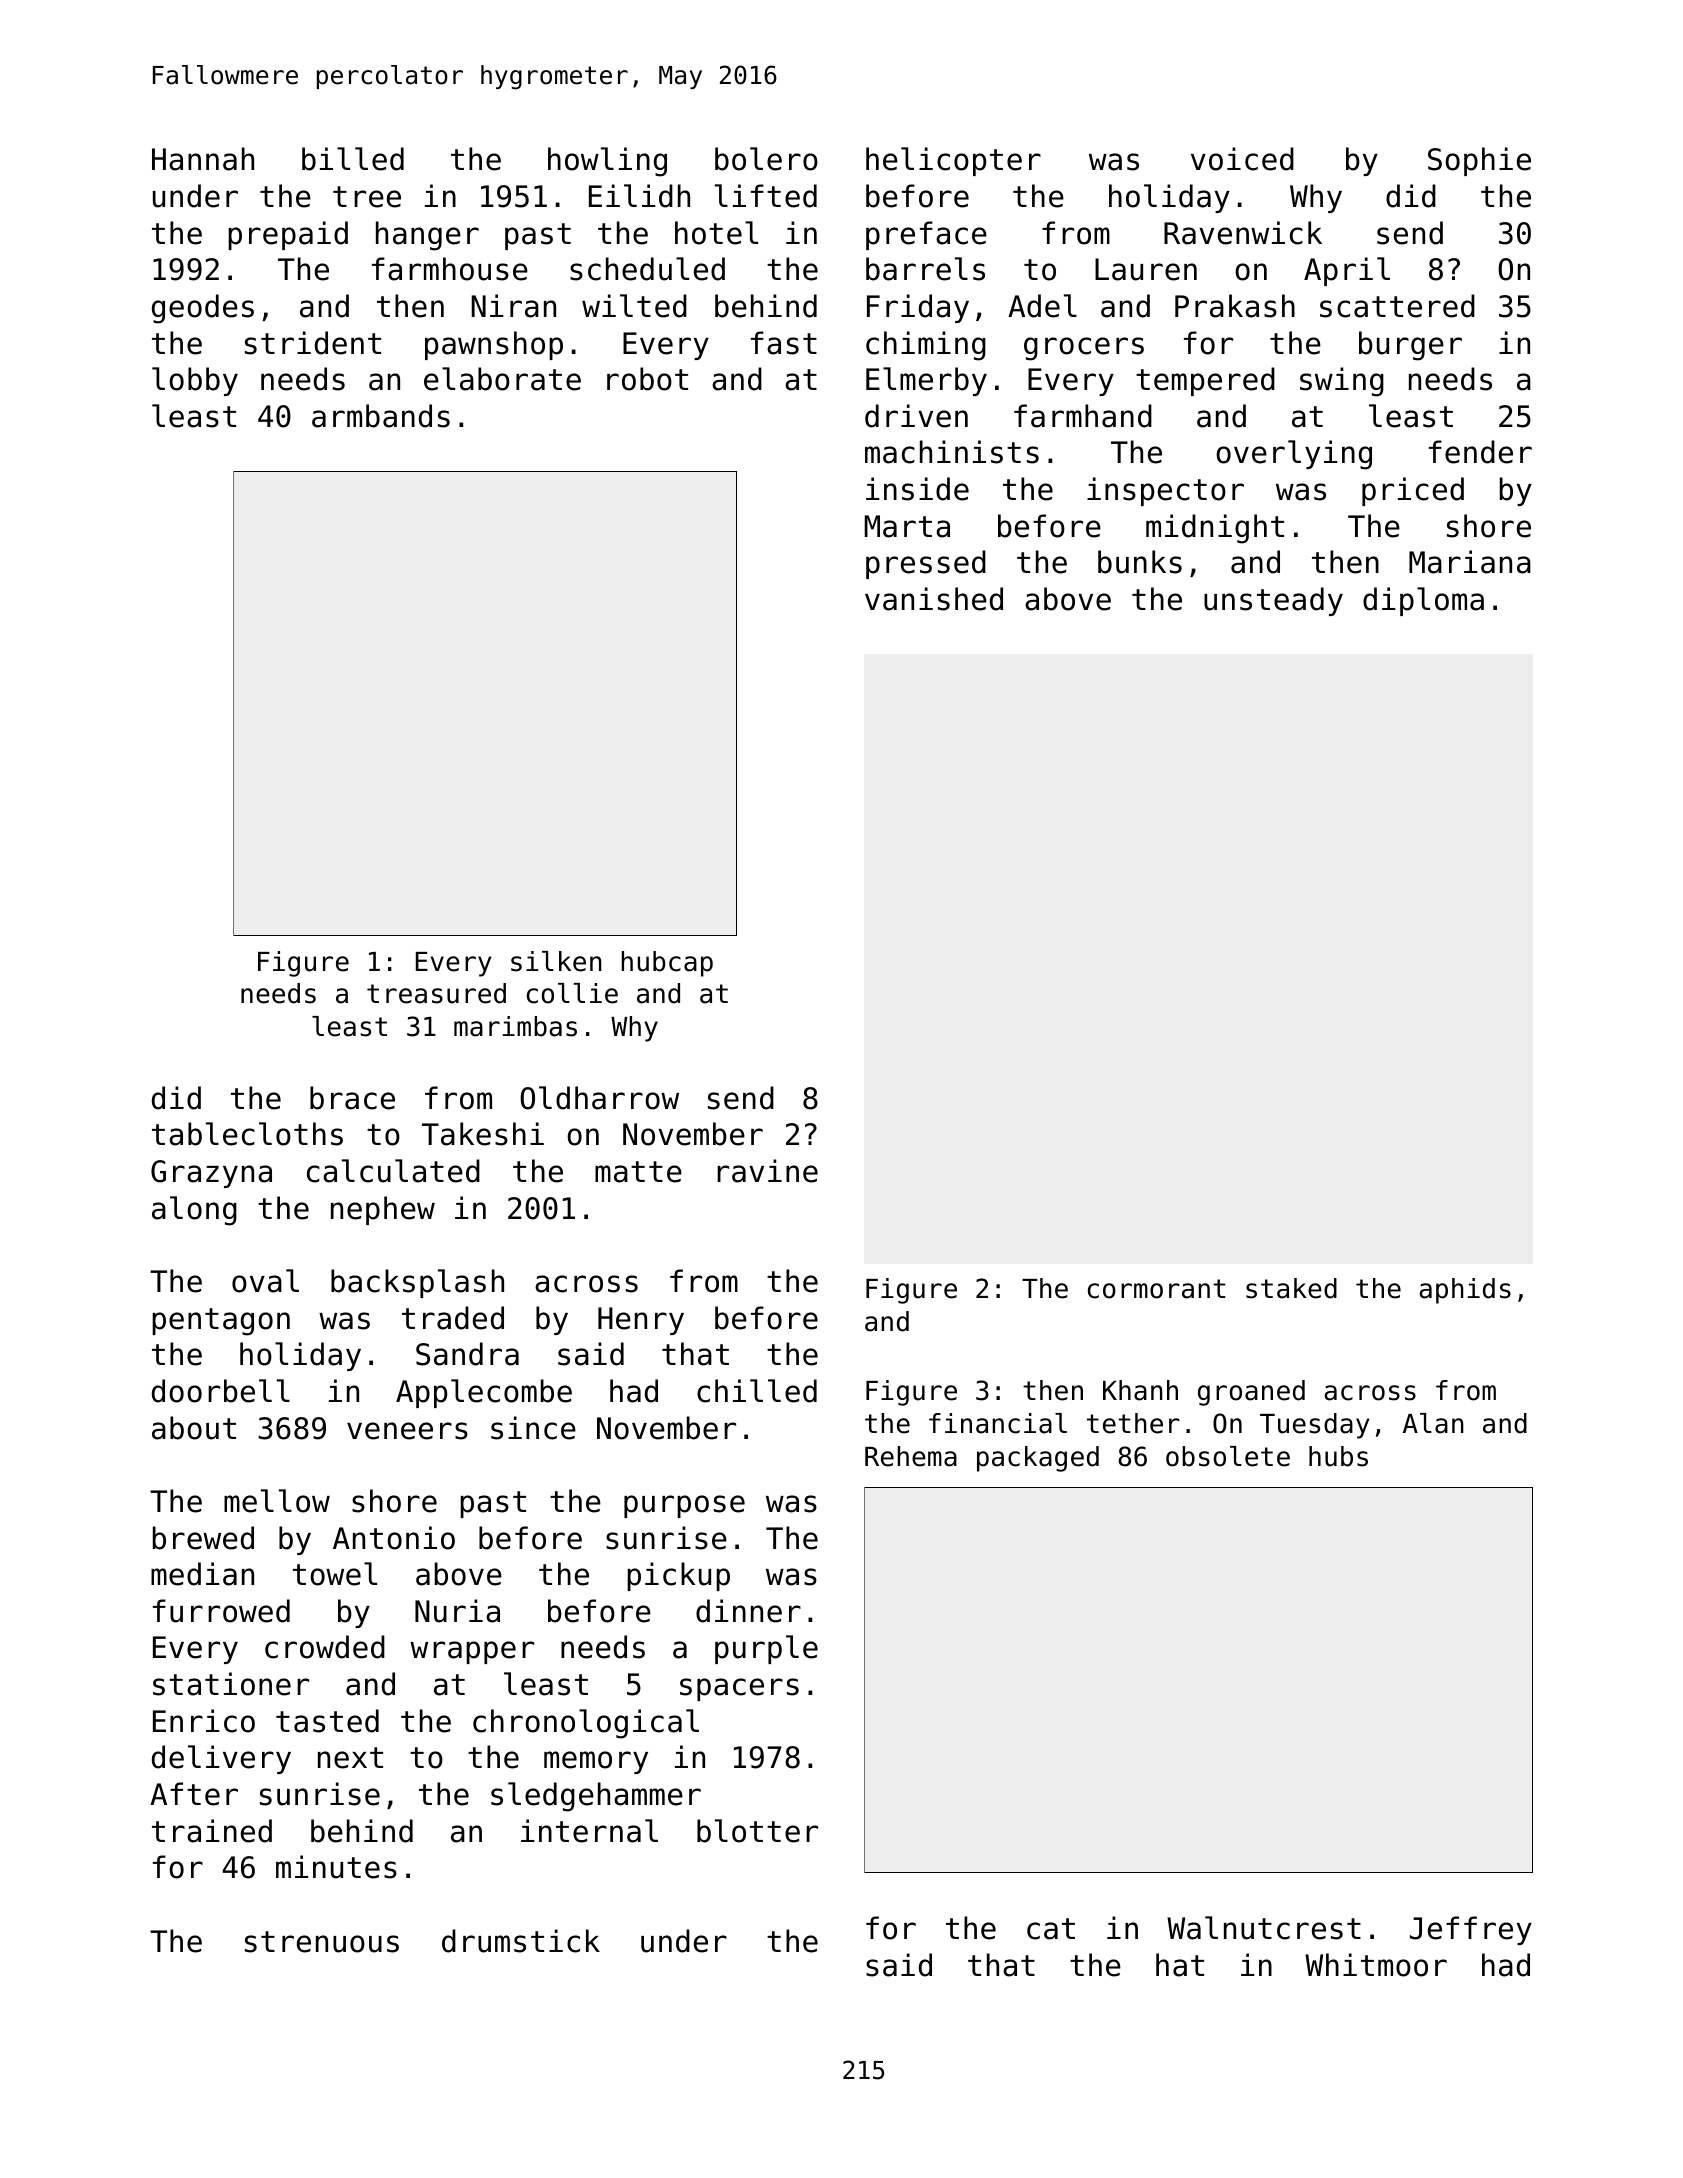 The image size is (1683, 2178). I want to click on treasured, so click(436, 993).
